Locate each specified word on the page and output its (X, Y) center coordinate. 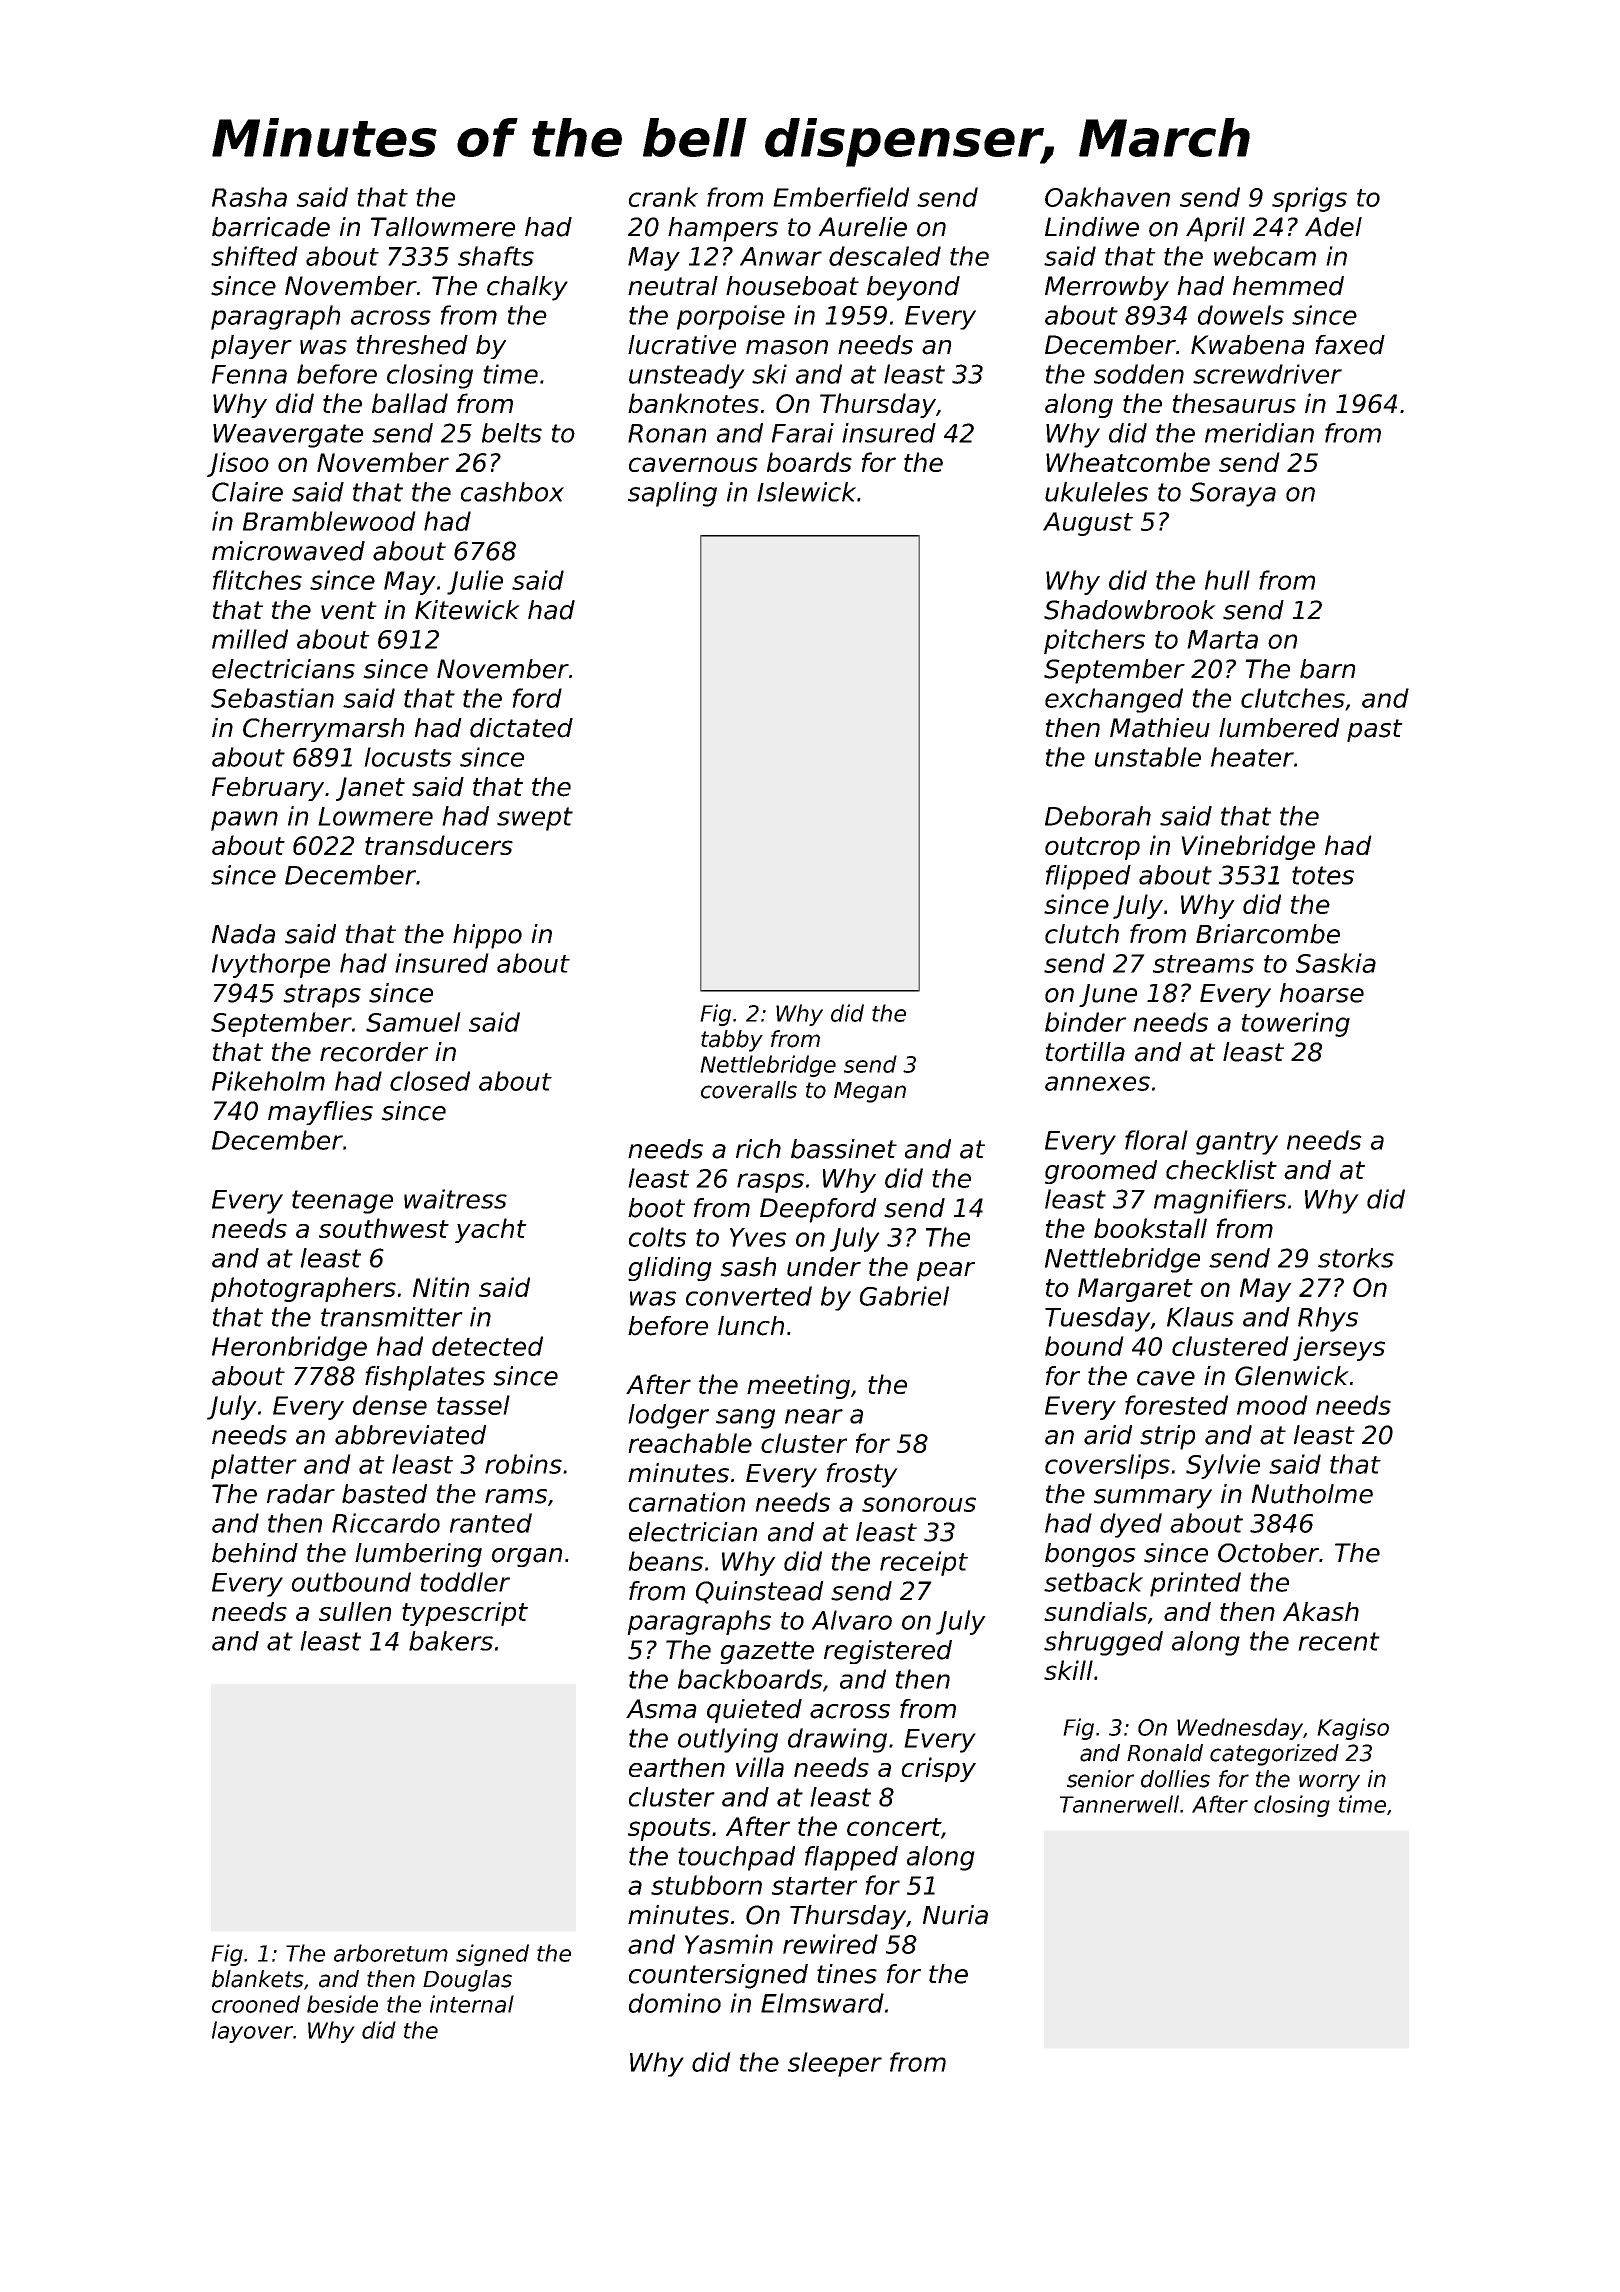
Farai (803, 433)
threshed (412, 345)
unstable (1148, 757)
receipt (924, 1563)
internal (472, 2004)
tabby (732, 1041)
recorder (374, 1052)
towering (1296, 1024)
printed (1195, 1584)
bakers (451, 1641)
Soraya (1233, 494)
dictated (521, 728)
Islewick (806, 492)
